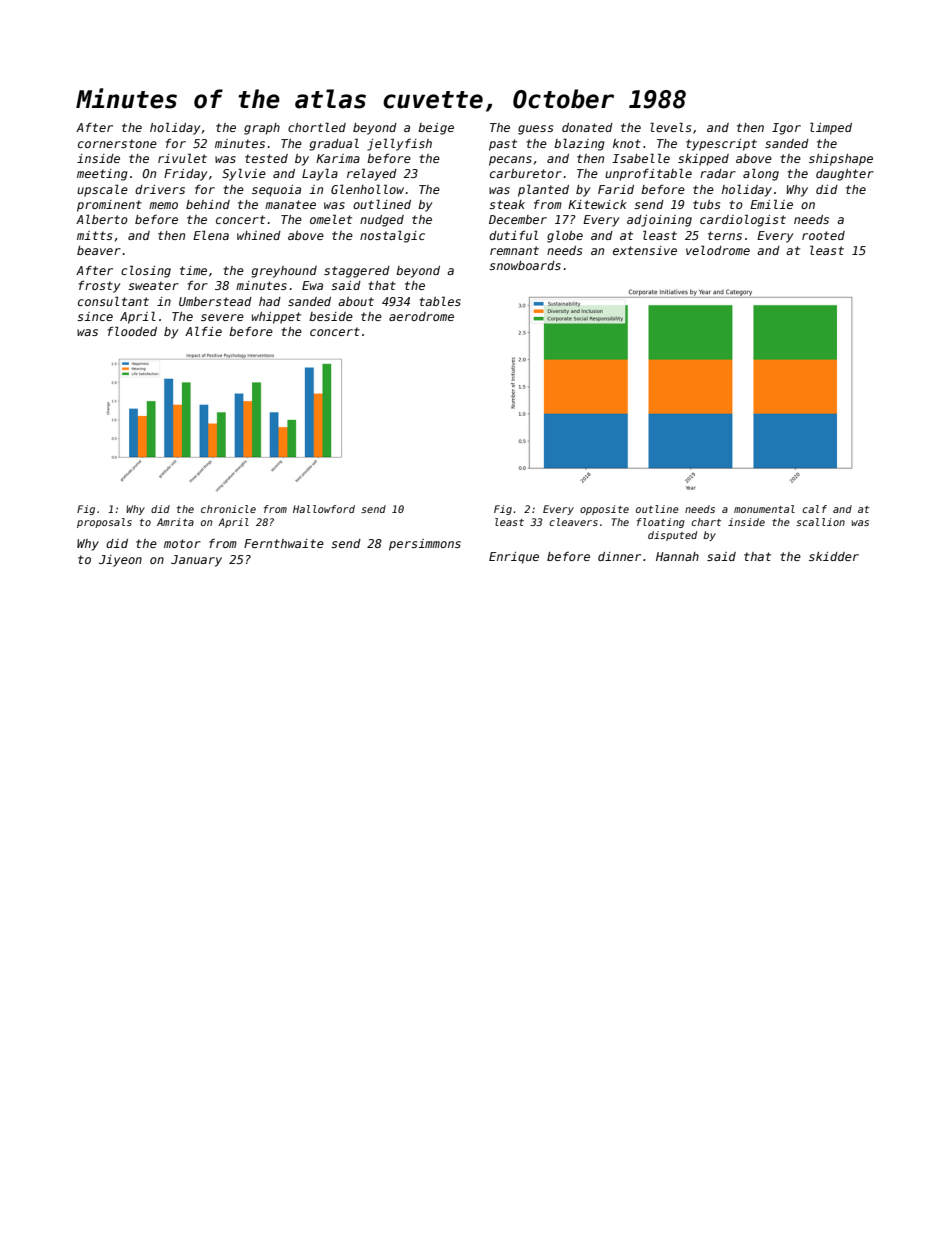 The height and width of the screenshot is (1233, 952). I want to click on Jiyeon, so click(120, 561).
